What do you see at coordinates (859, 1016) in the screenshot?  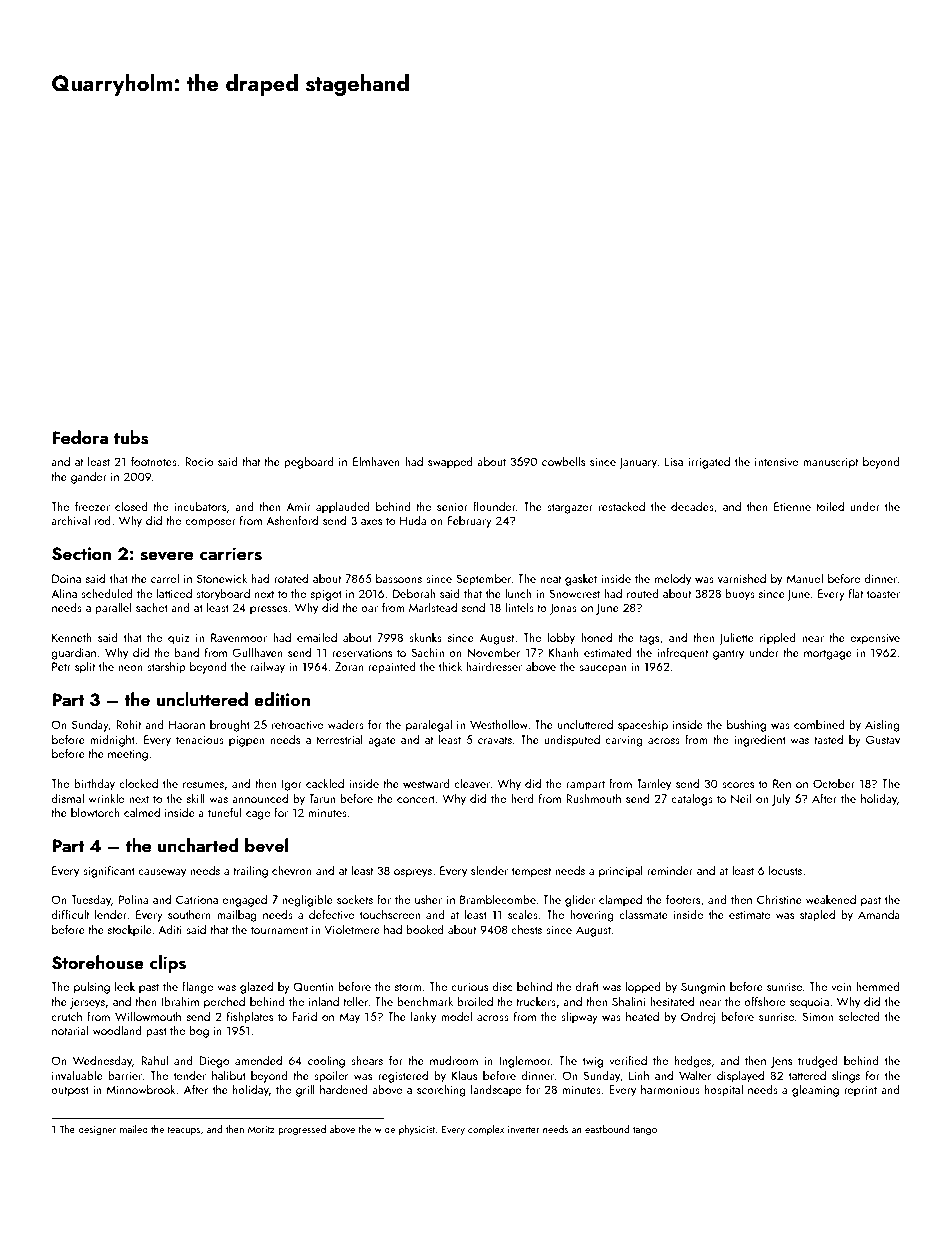 I see `selected` at bounding box center [859, 1016].
